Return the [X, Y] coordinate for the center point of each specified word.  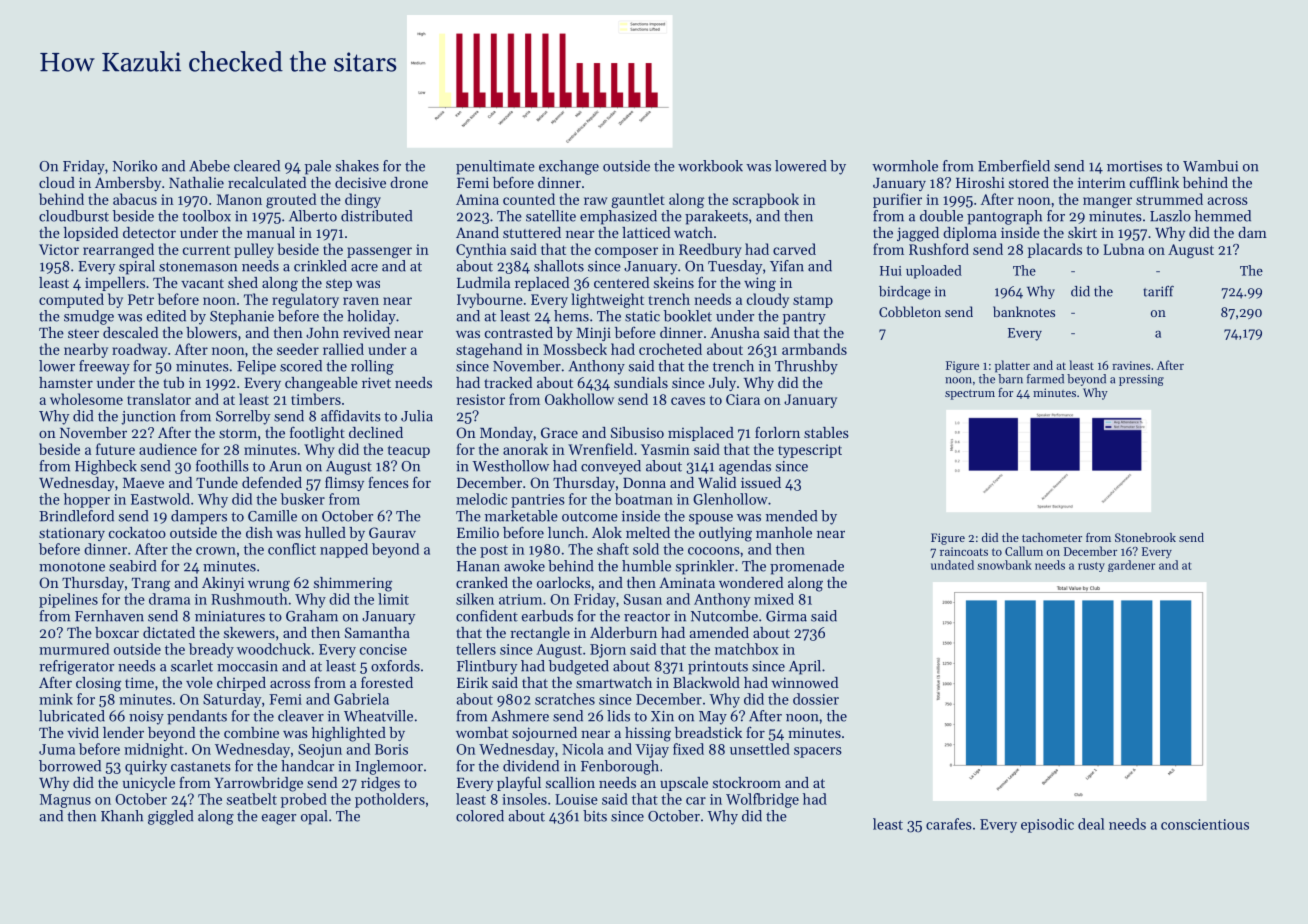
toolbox [206, 216]
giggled [170, 817]
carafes [949, 824]
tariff [1158, 291]
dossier [816, 699]
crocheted [670, 349]
